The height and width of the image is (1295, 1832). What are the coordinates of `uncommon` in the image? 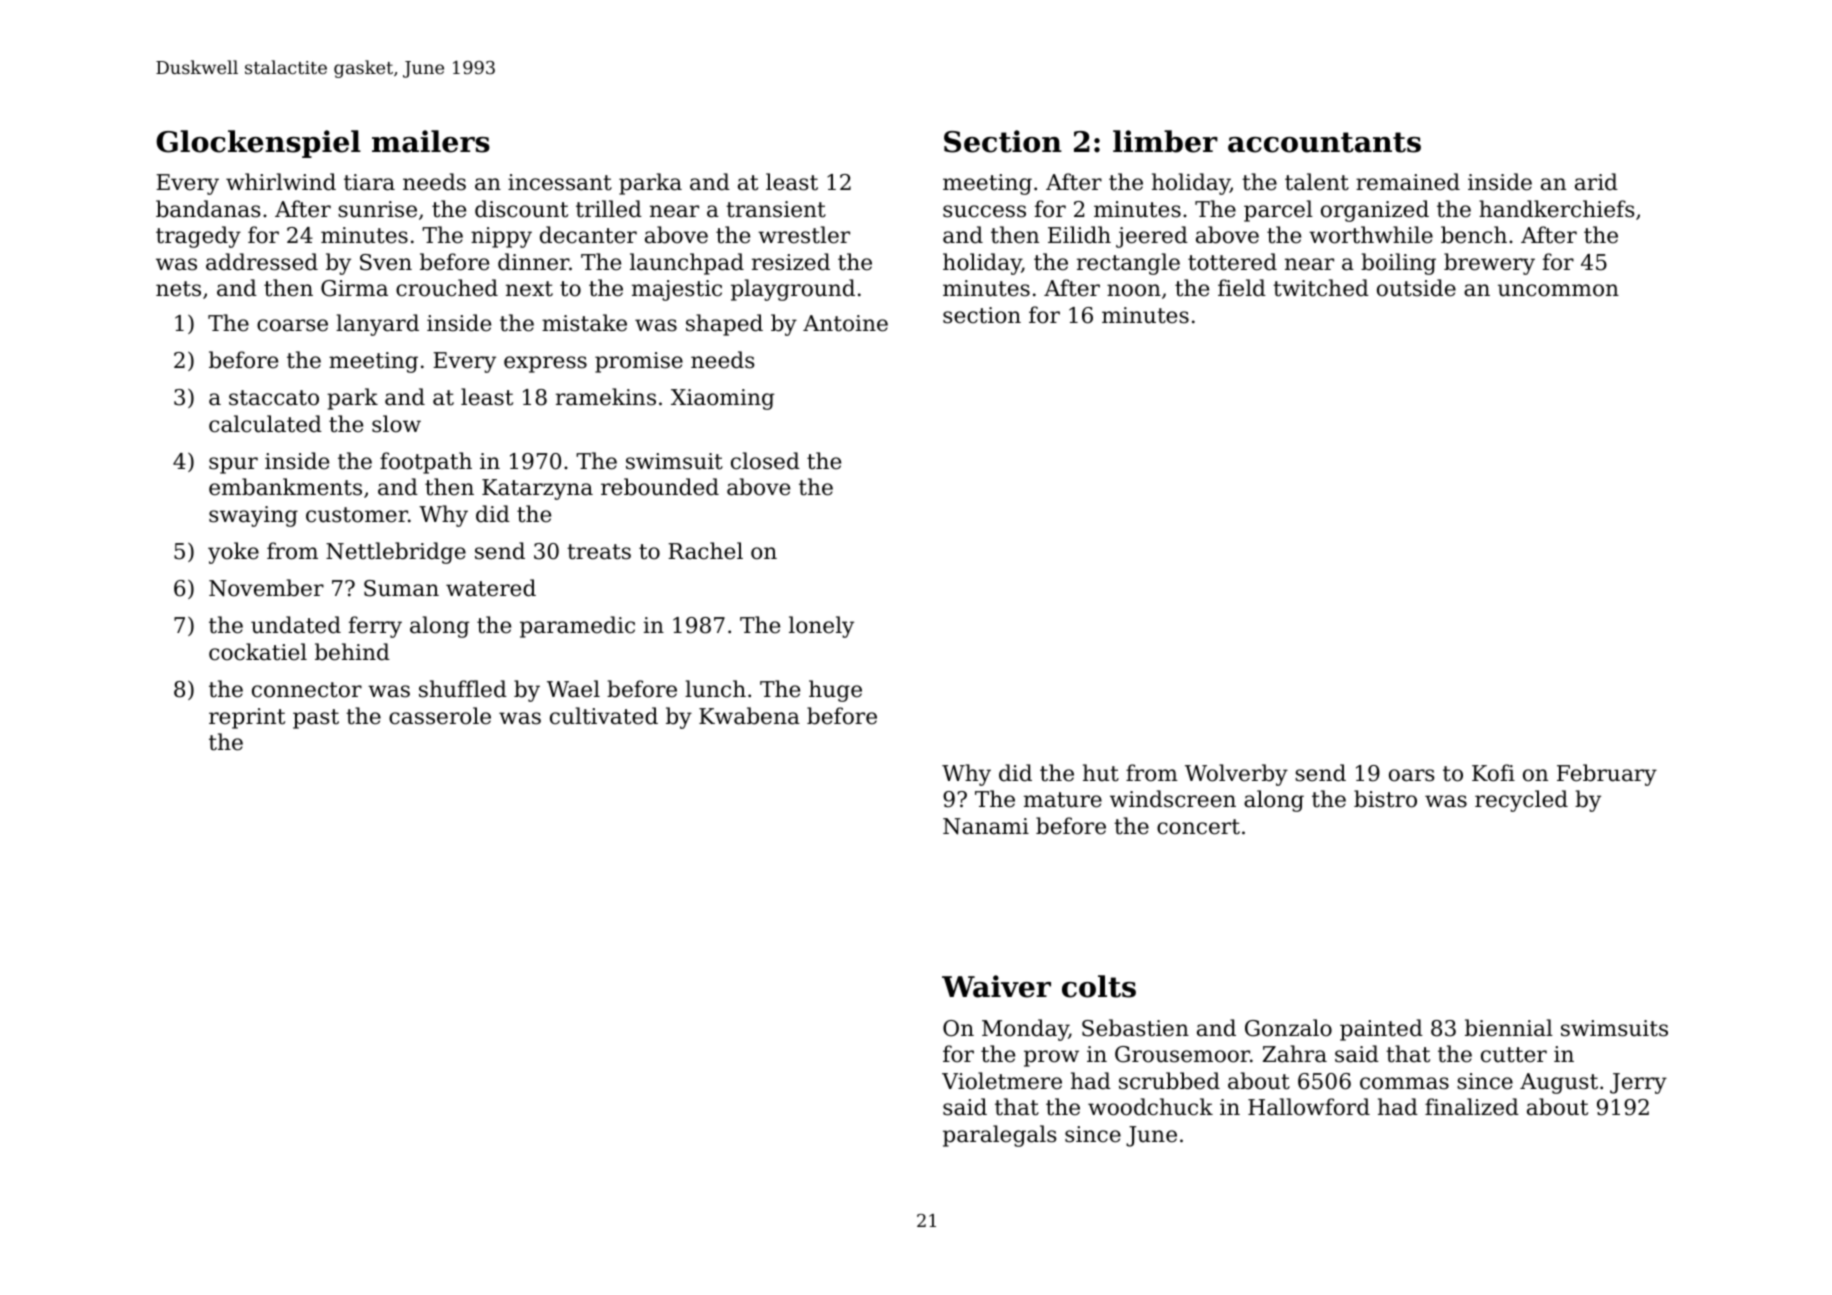 It's located at (1558, 290).
